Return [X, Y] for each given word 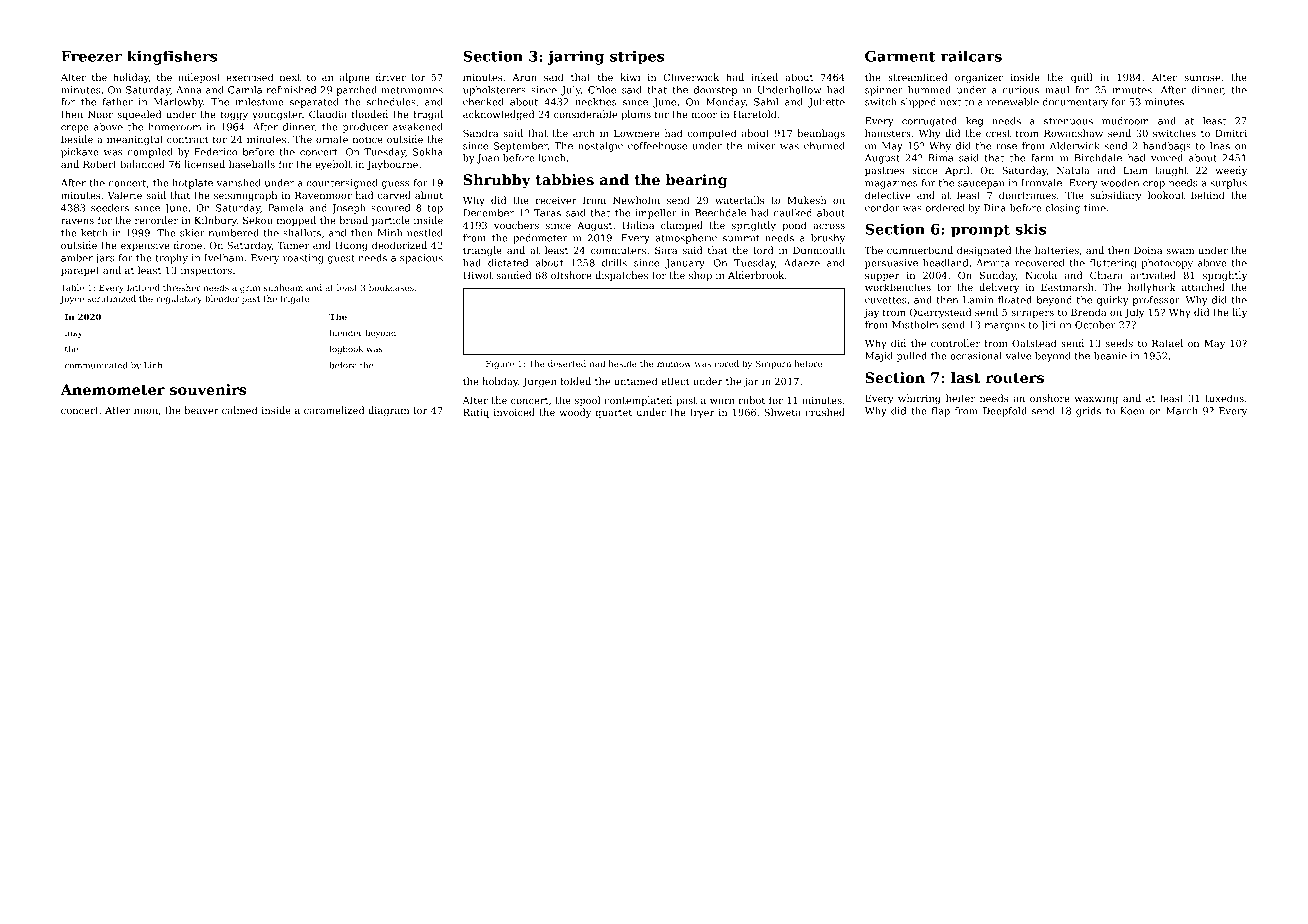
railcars [971, 56]
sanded [514, 275]
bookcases [391, 287]
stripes [637, 57]
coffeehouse [657, 146]
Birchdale [1098, 158]
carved [394, 195]
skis [1030, 229]
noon [146, 411]
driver [391, 77]
